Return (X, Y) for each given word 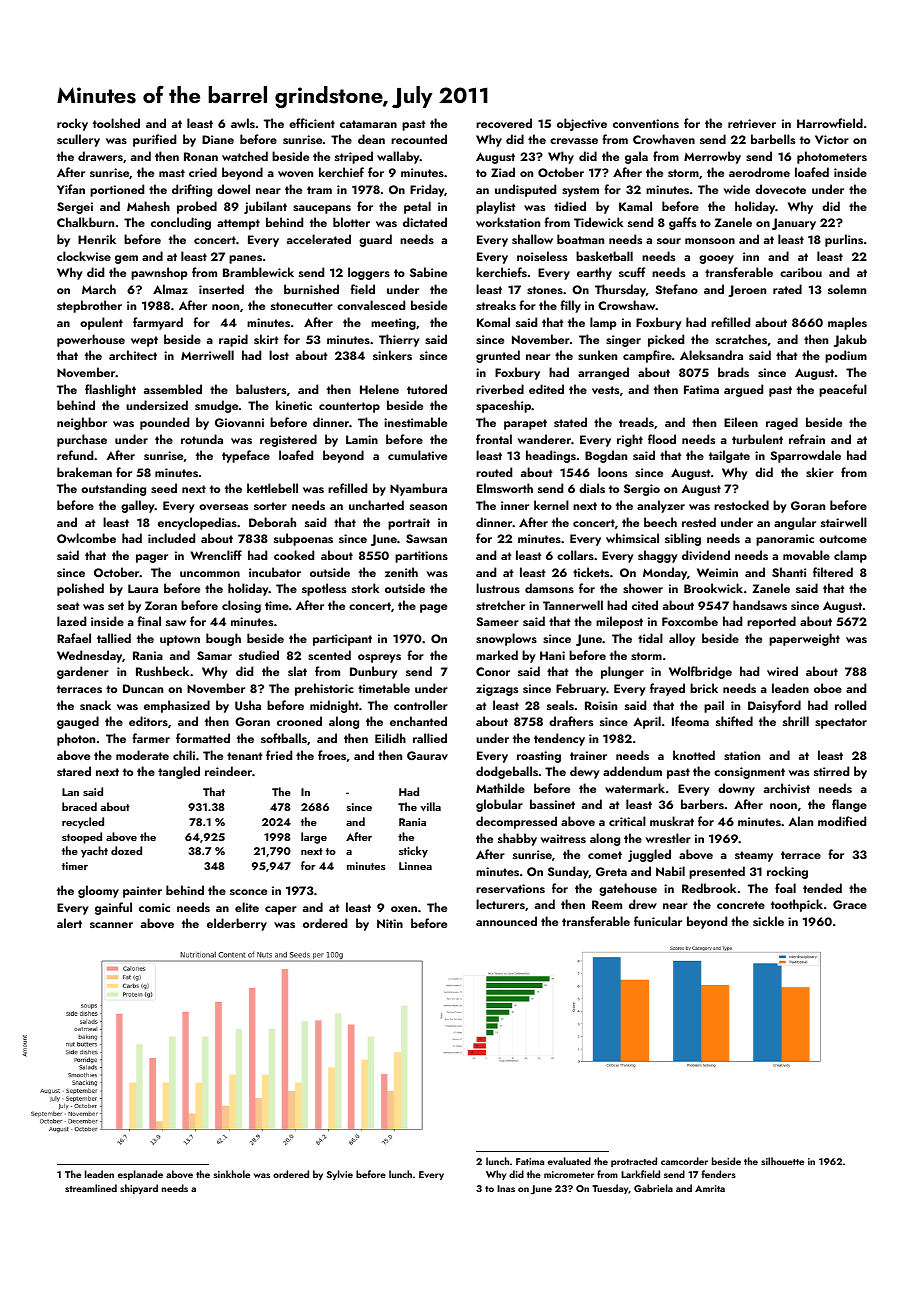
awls (243, 123)
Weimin (717, 572)
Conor (493, 671)
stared (74, 771)
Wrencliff (216, 555)
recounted (419, 139)
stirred (831, 771)
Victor (832, 139)
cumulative (417, 455)
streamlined (91, 1188)
